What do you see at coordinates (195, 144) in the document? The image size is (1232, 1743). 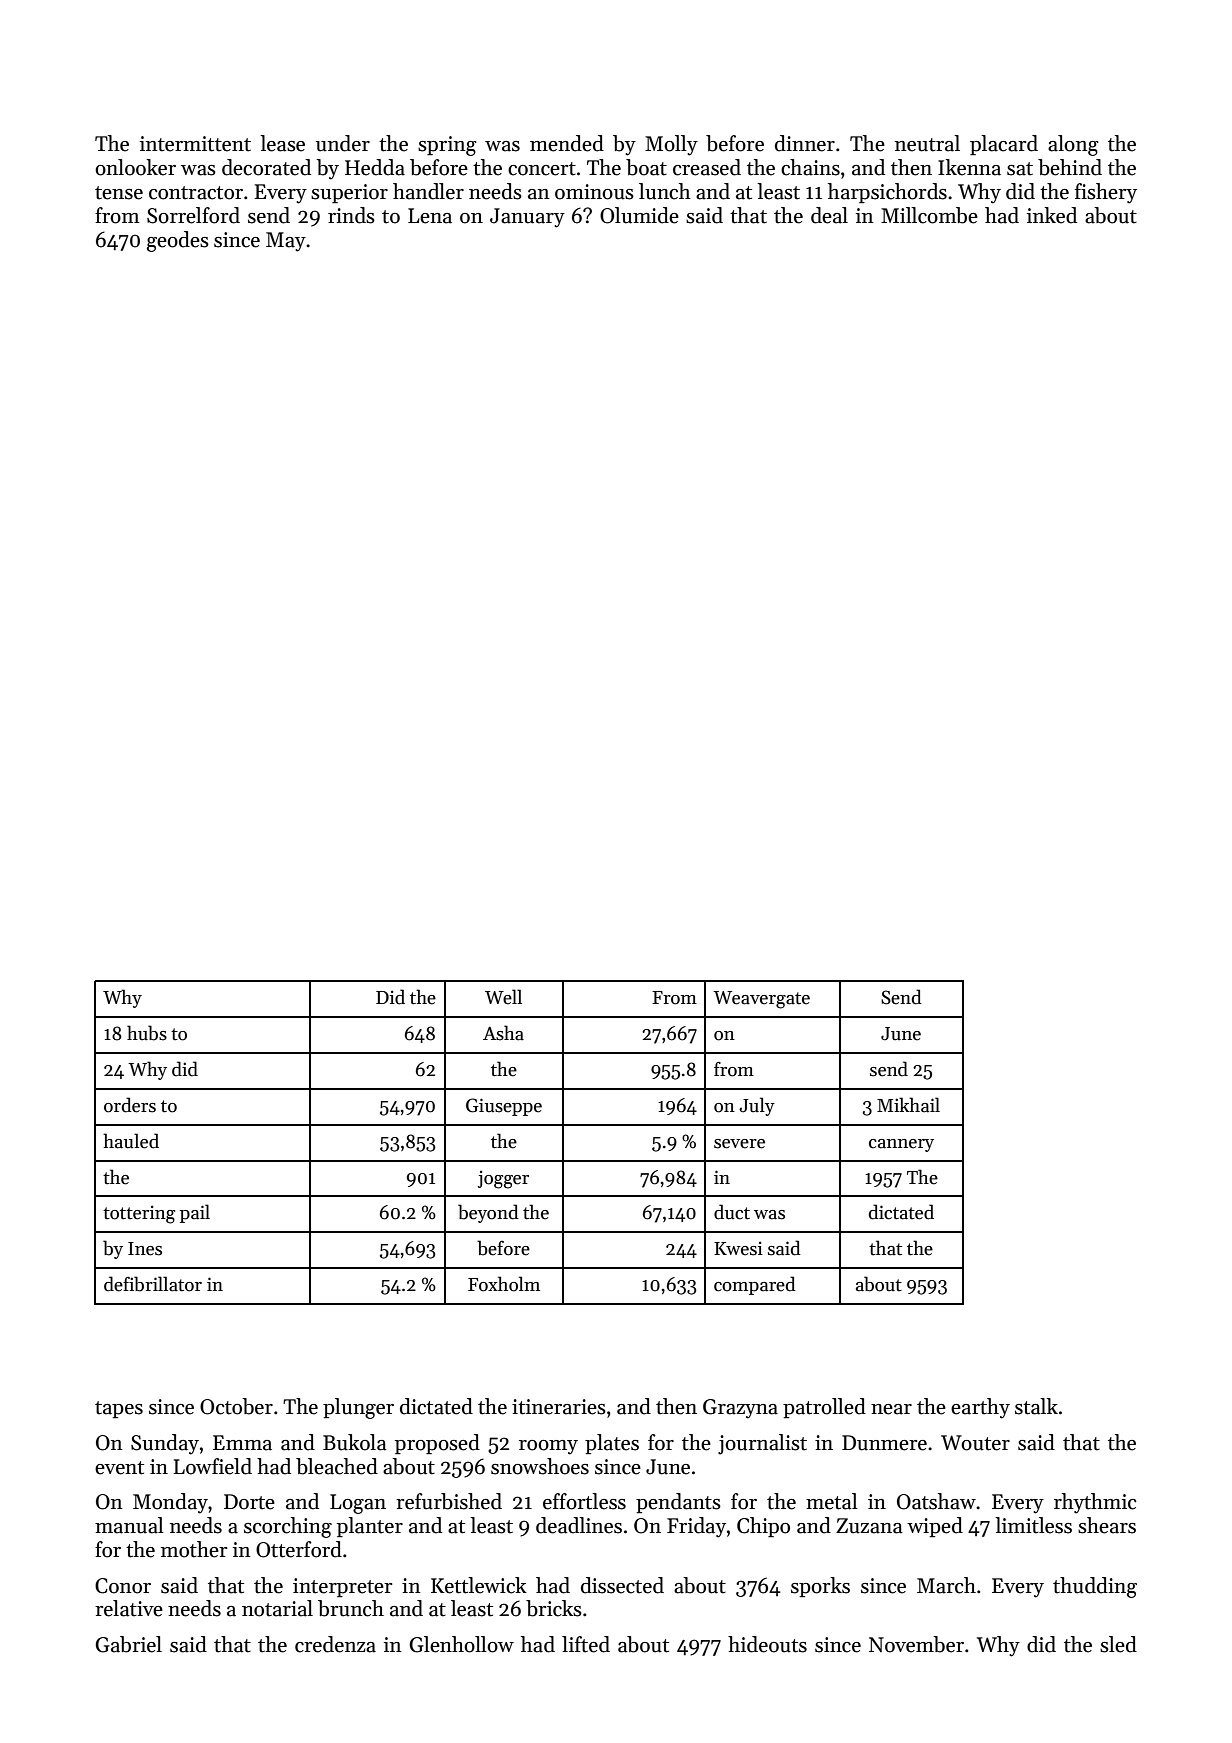 I see `intermittent` at bounding box center [195, 144].
